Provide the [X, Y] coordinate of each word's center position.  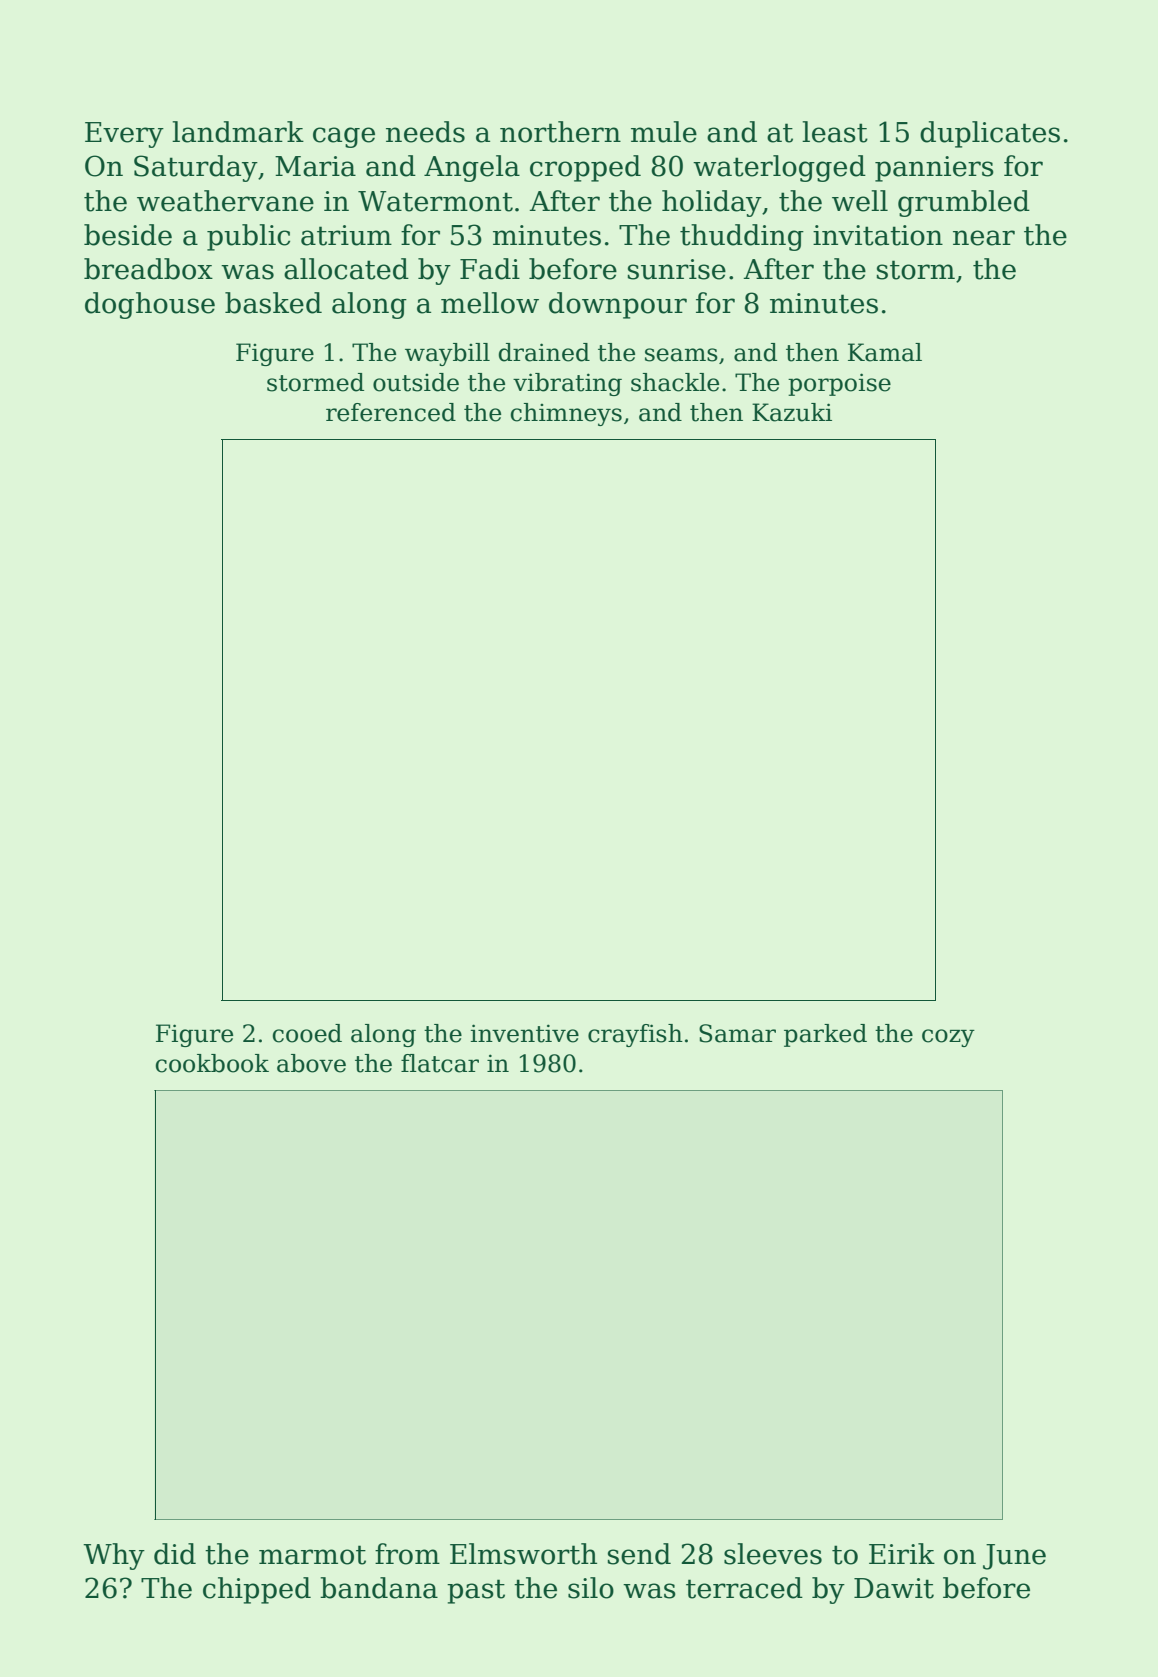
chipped [257, 1590]
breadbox [148, 269]
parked [825, 1035]
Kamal [885, 352]
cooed [307, 1033]
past [476, 1591]
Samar [737, 1033]
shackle [675, 382]
